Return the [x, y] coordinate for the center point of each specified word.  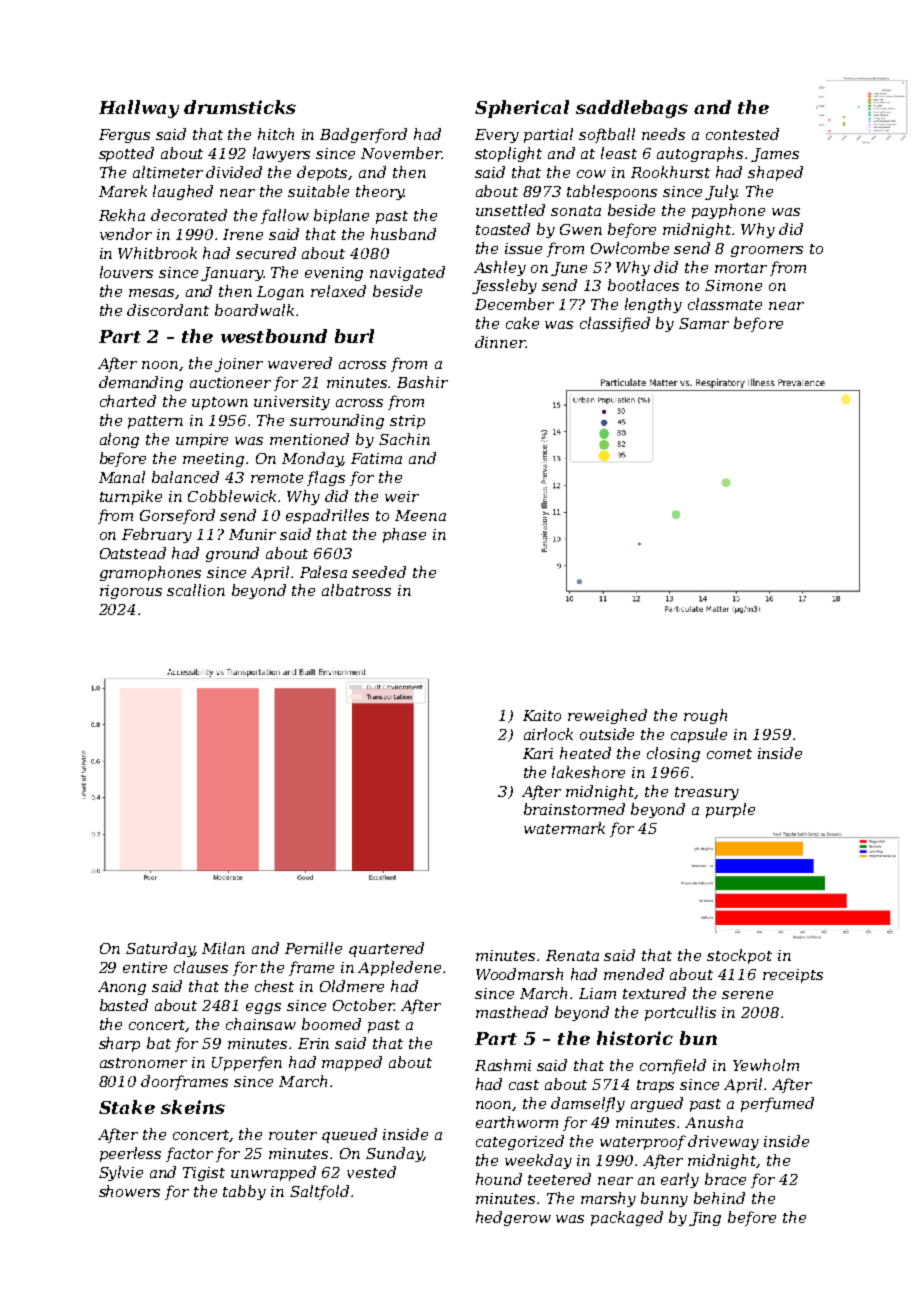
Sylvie [121, 1173]
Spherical [522, 109]
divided [234, 172]
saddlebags [632, 109]
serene [747, 995]
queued [349, 1135]
